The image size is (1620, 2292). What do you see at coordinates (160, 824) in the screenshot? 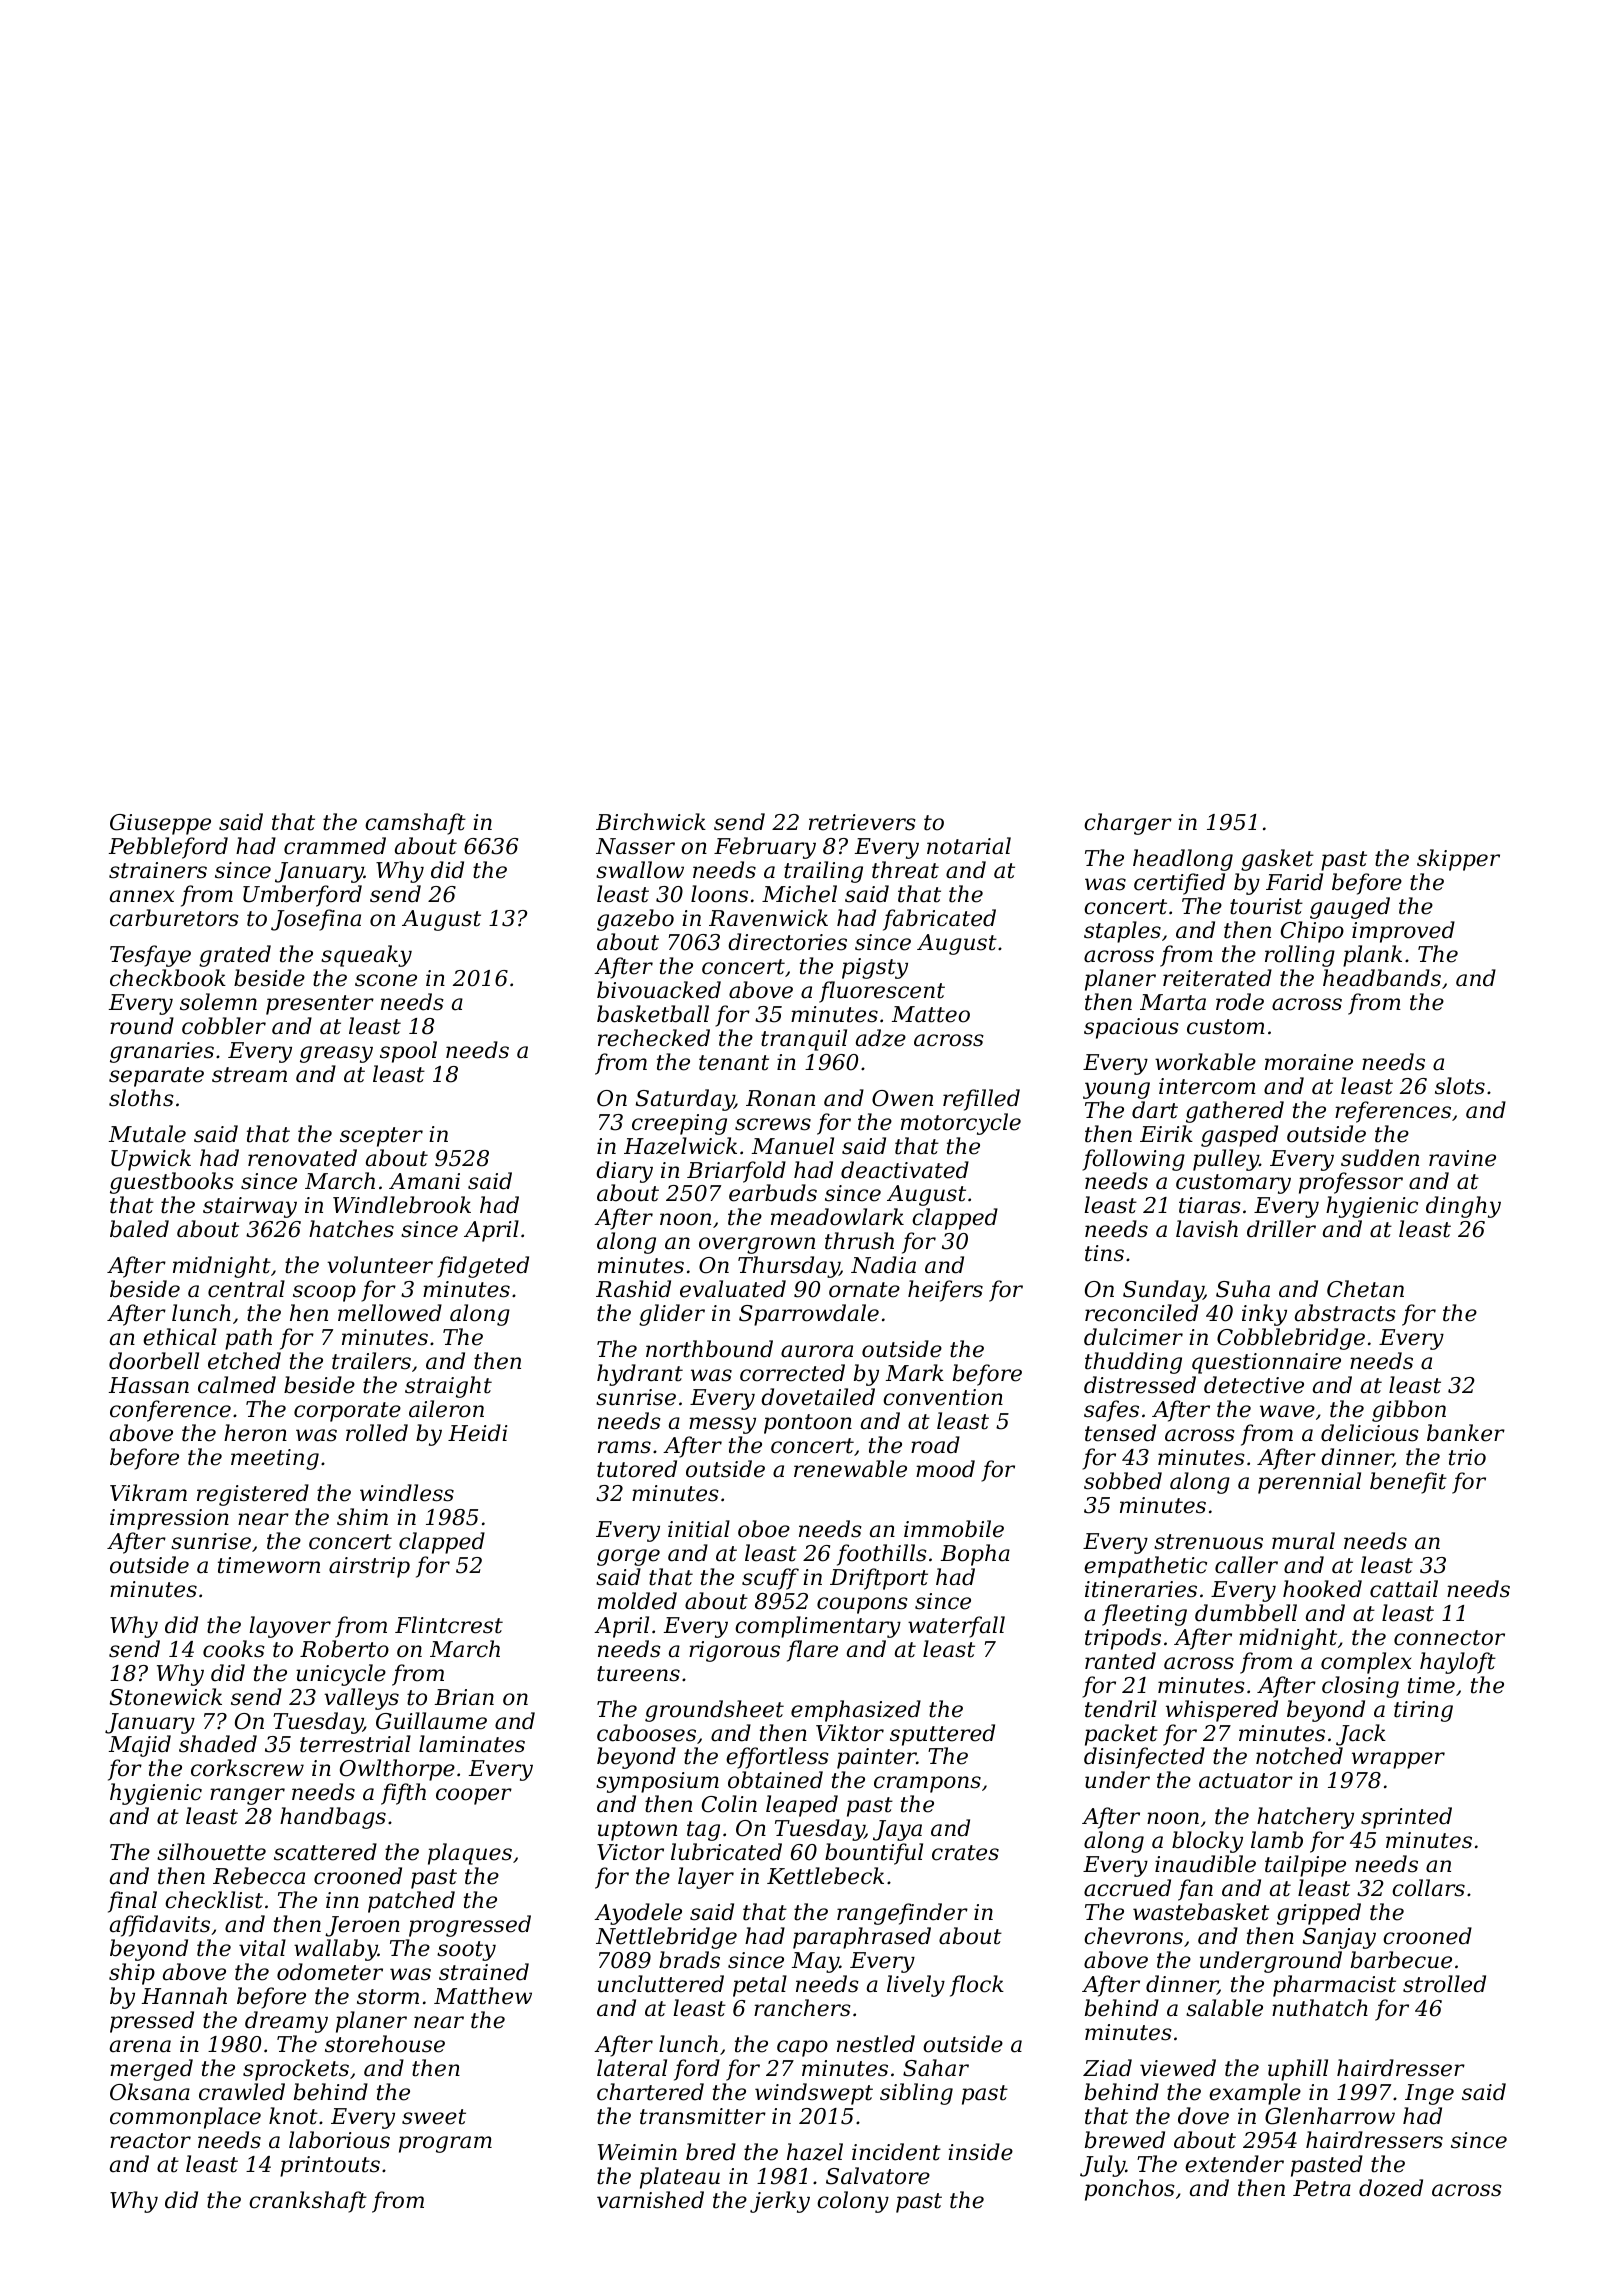
I see `Giuseppe` at bounding box center [160, 824].
